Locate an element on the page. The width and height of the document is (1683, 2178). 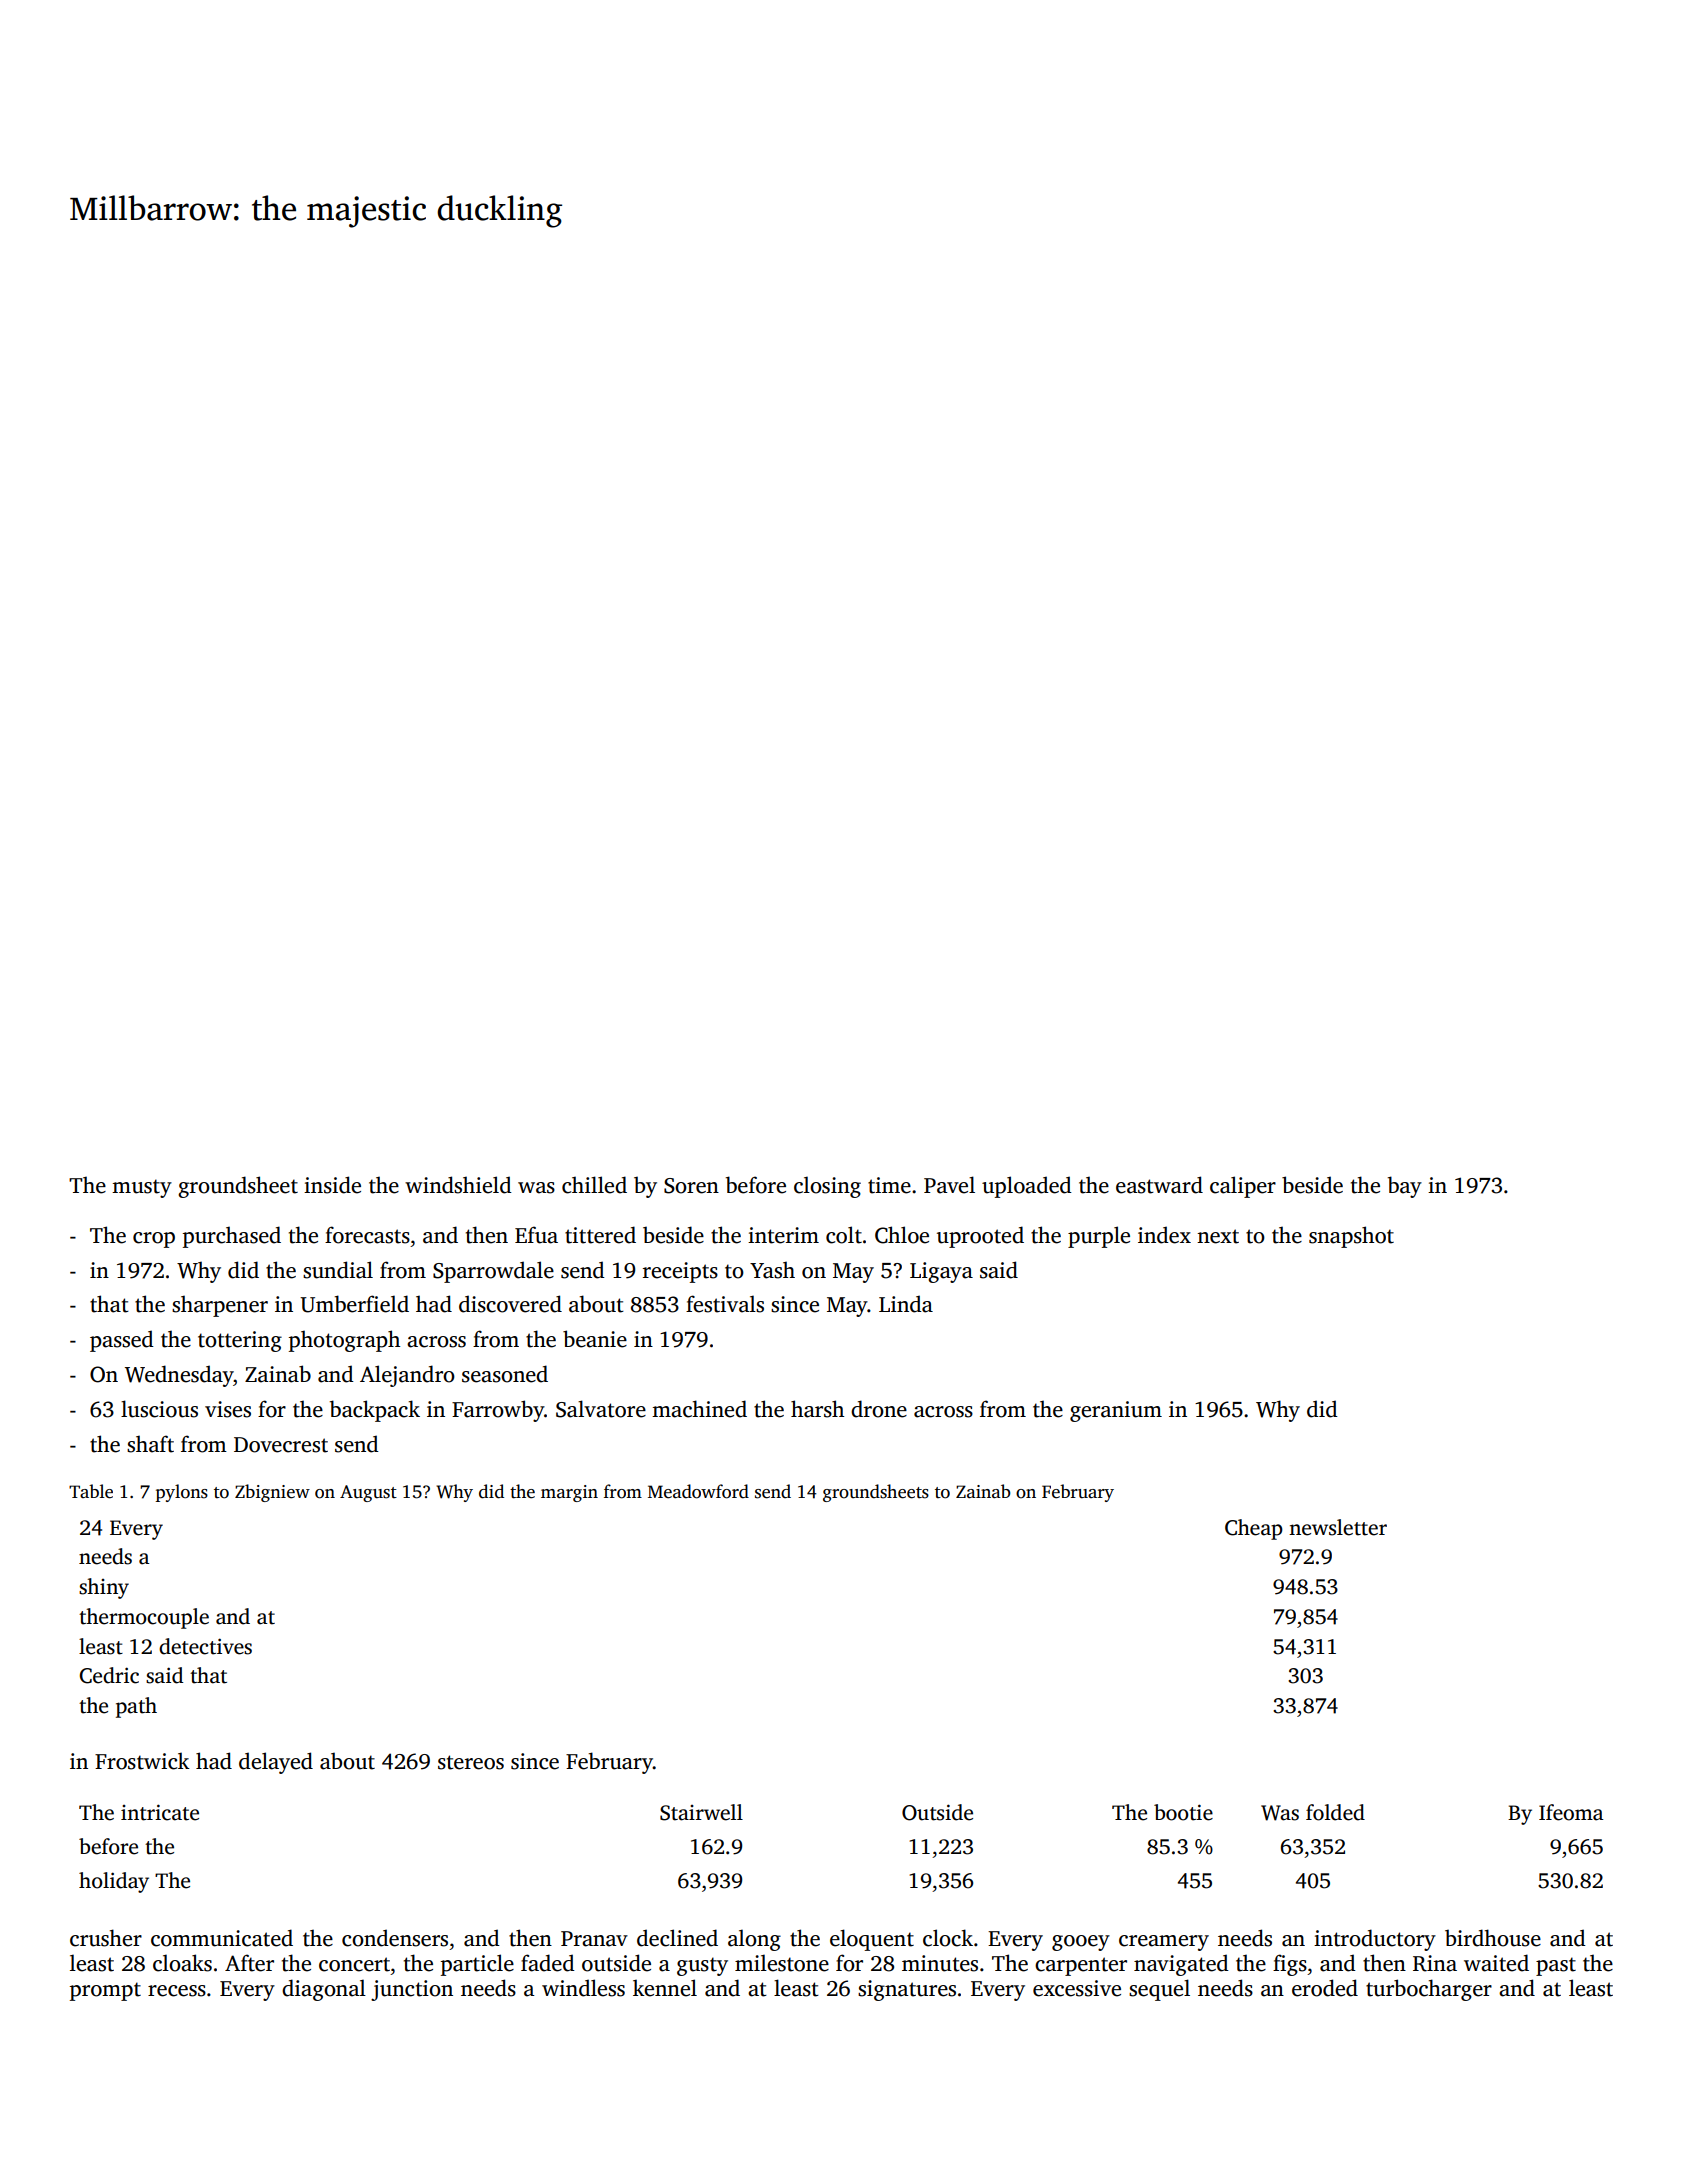
beanie is located at coordinates (595, 1339).
